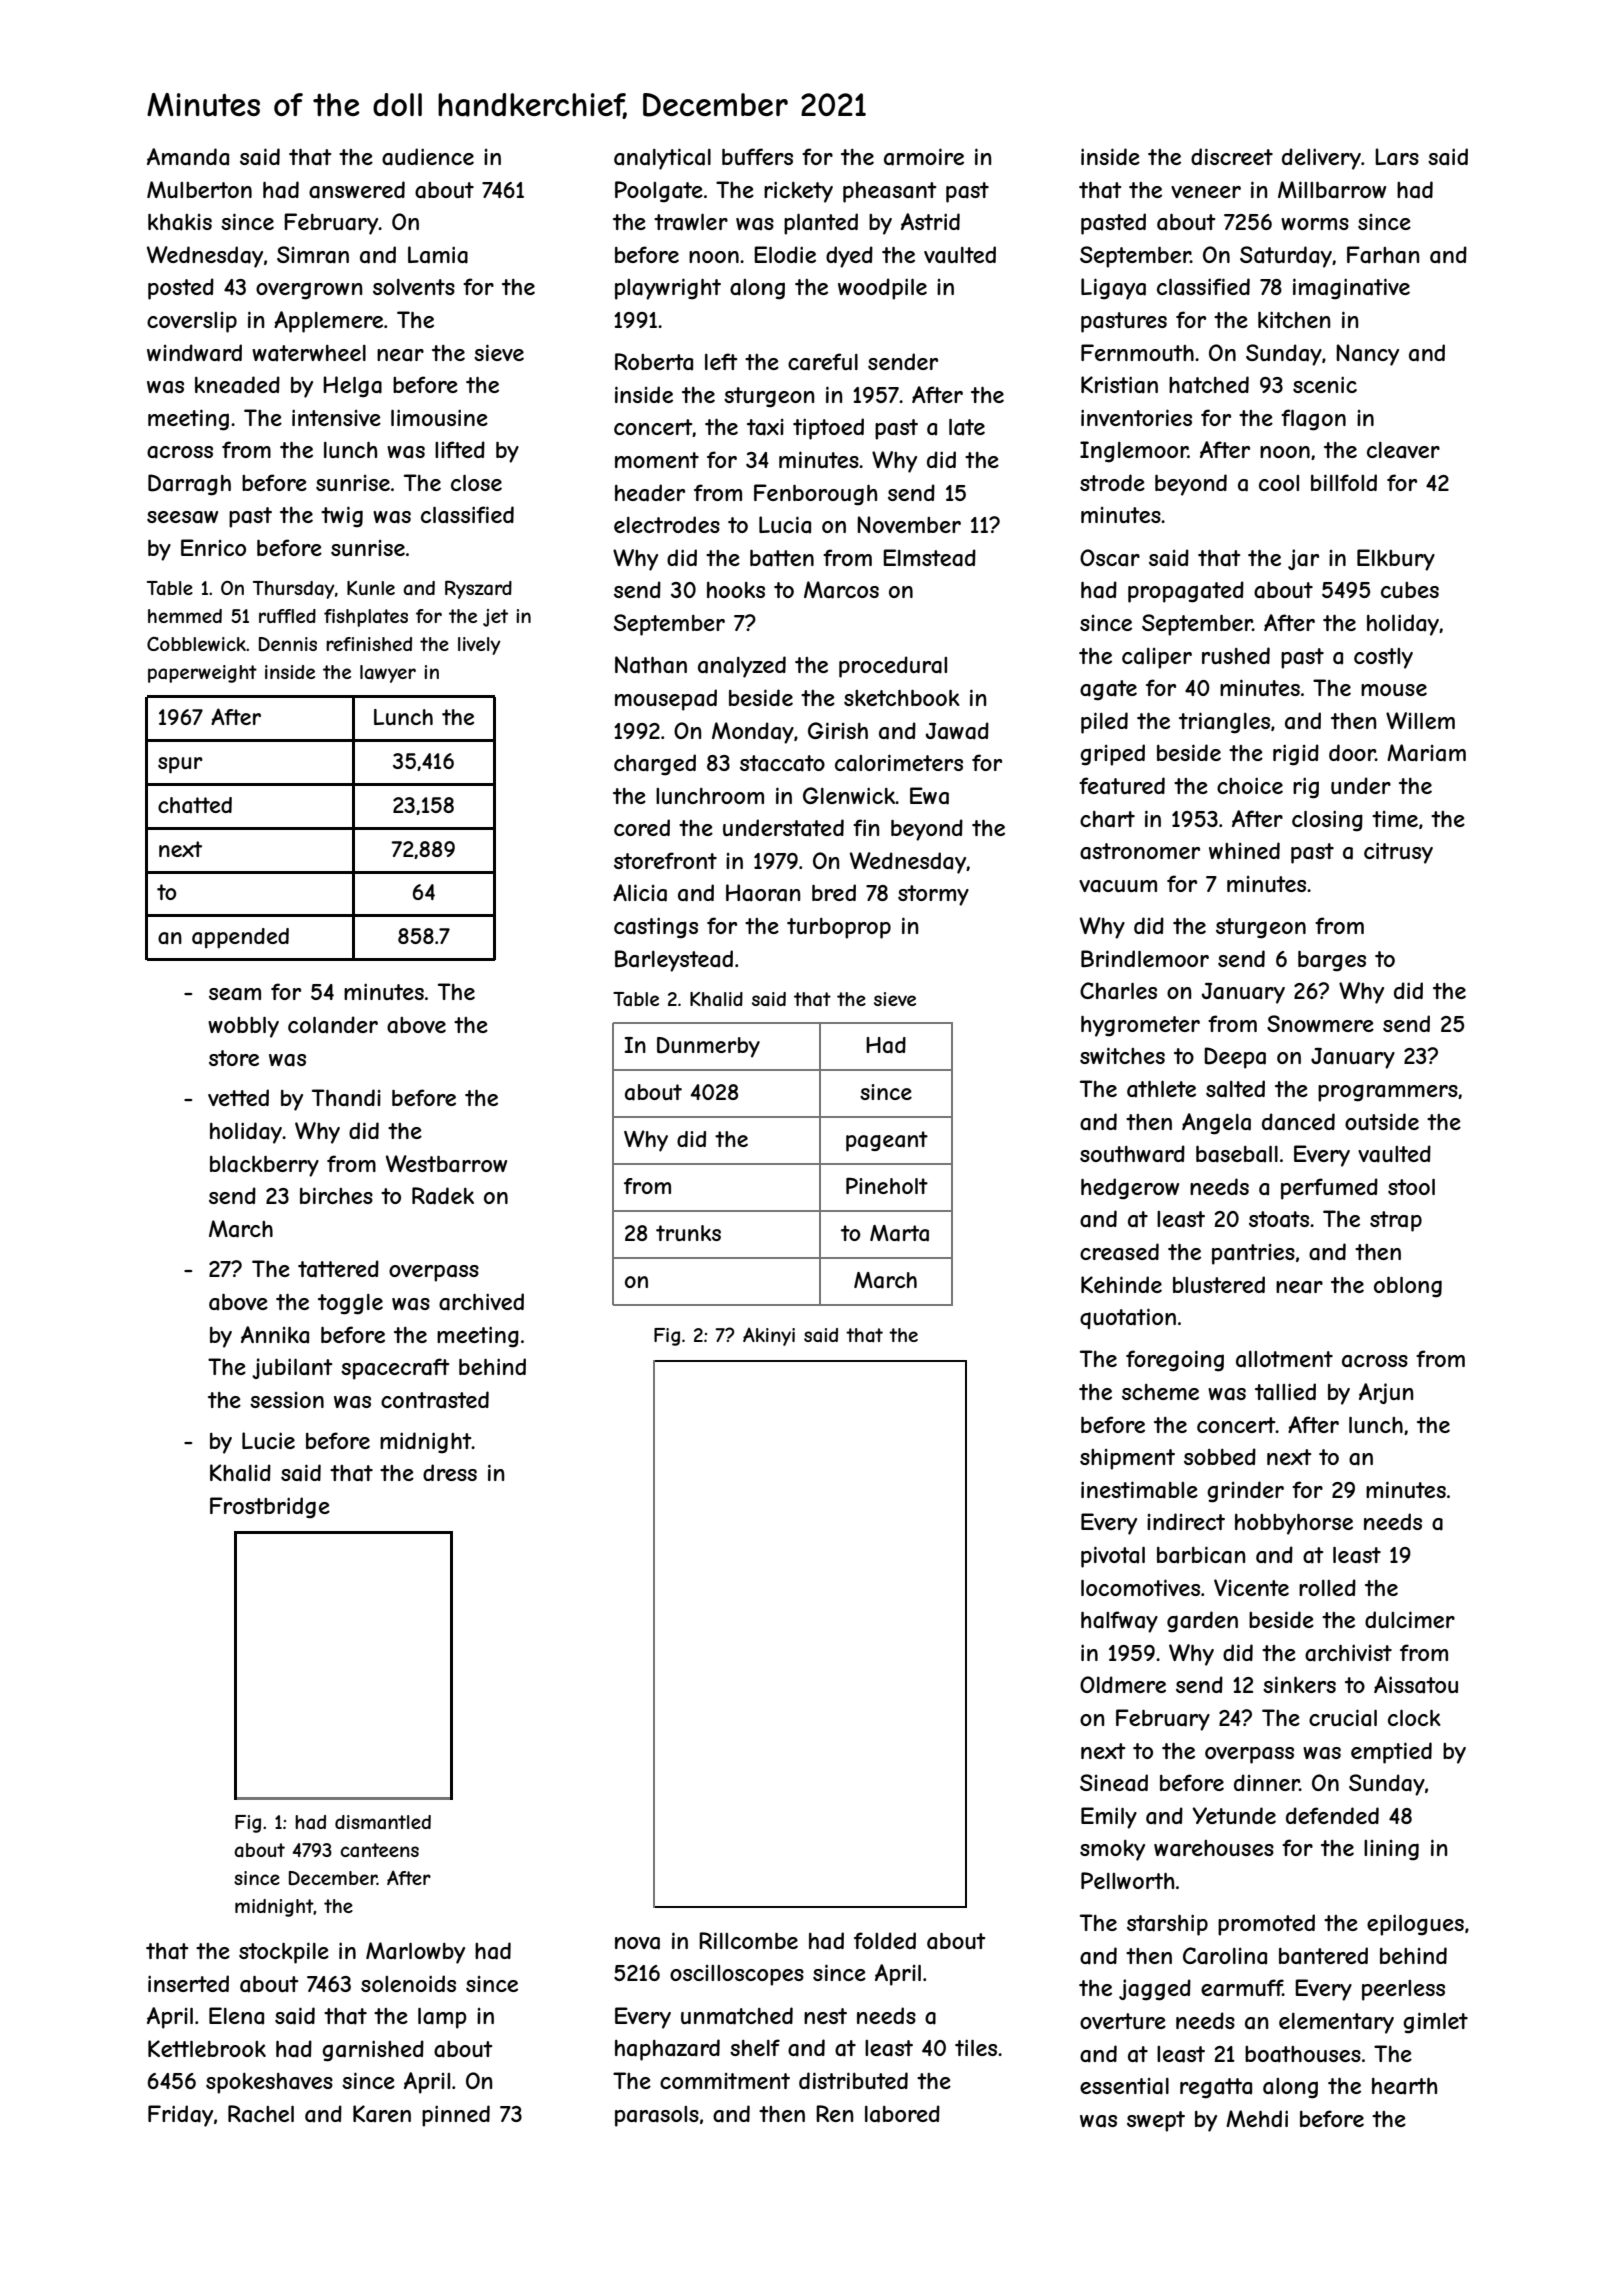  What do you see at coordinates (1298, 1122) in the image?
I see `danced` at bounding box center [1298, 1122].
